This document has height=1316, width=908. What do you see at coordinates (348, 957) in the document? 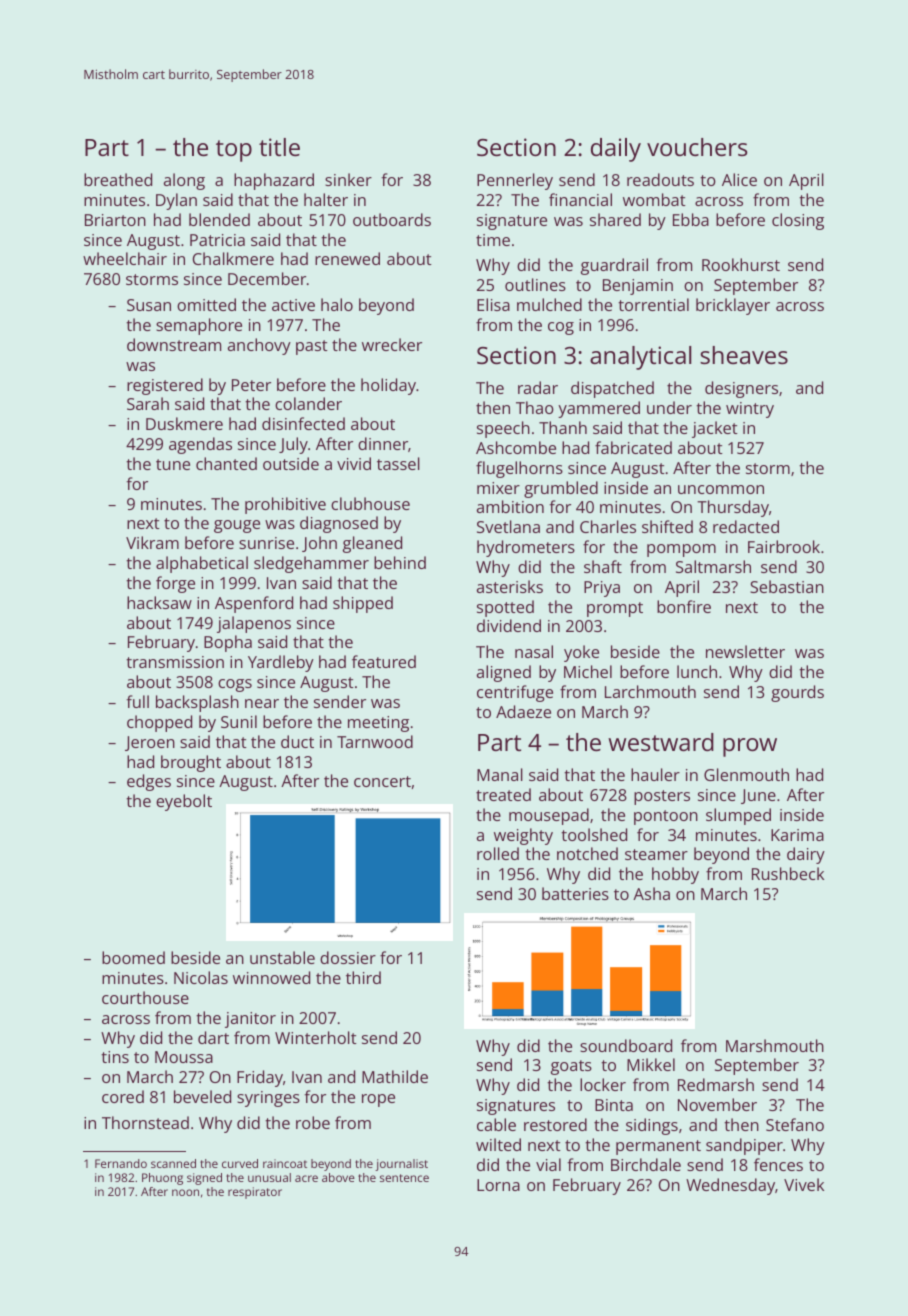
I see `dossier` at bounding box center [348, 957].
